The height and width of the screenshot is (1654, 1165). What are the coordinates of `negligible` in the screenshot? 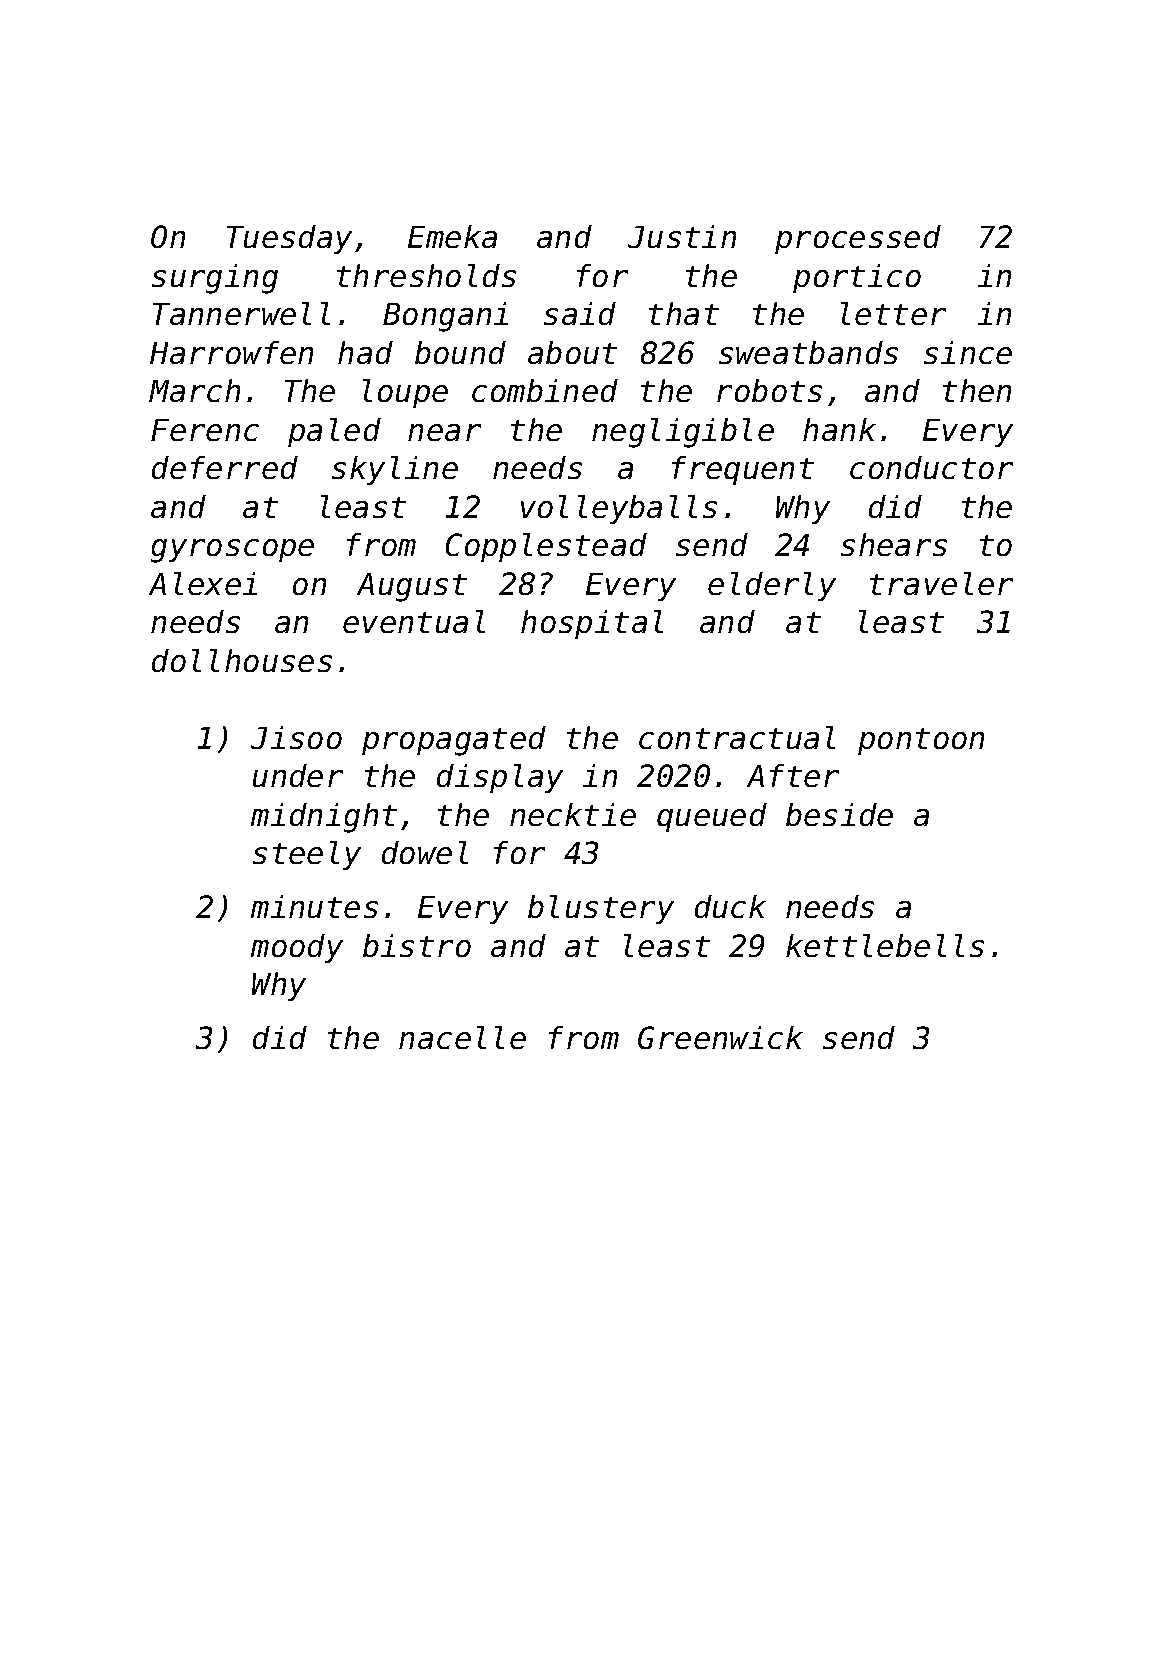 It's located at (683, 433).
